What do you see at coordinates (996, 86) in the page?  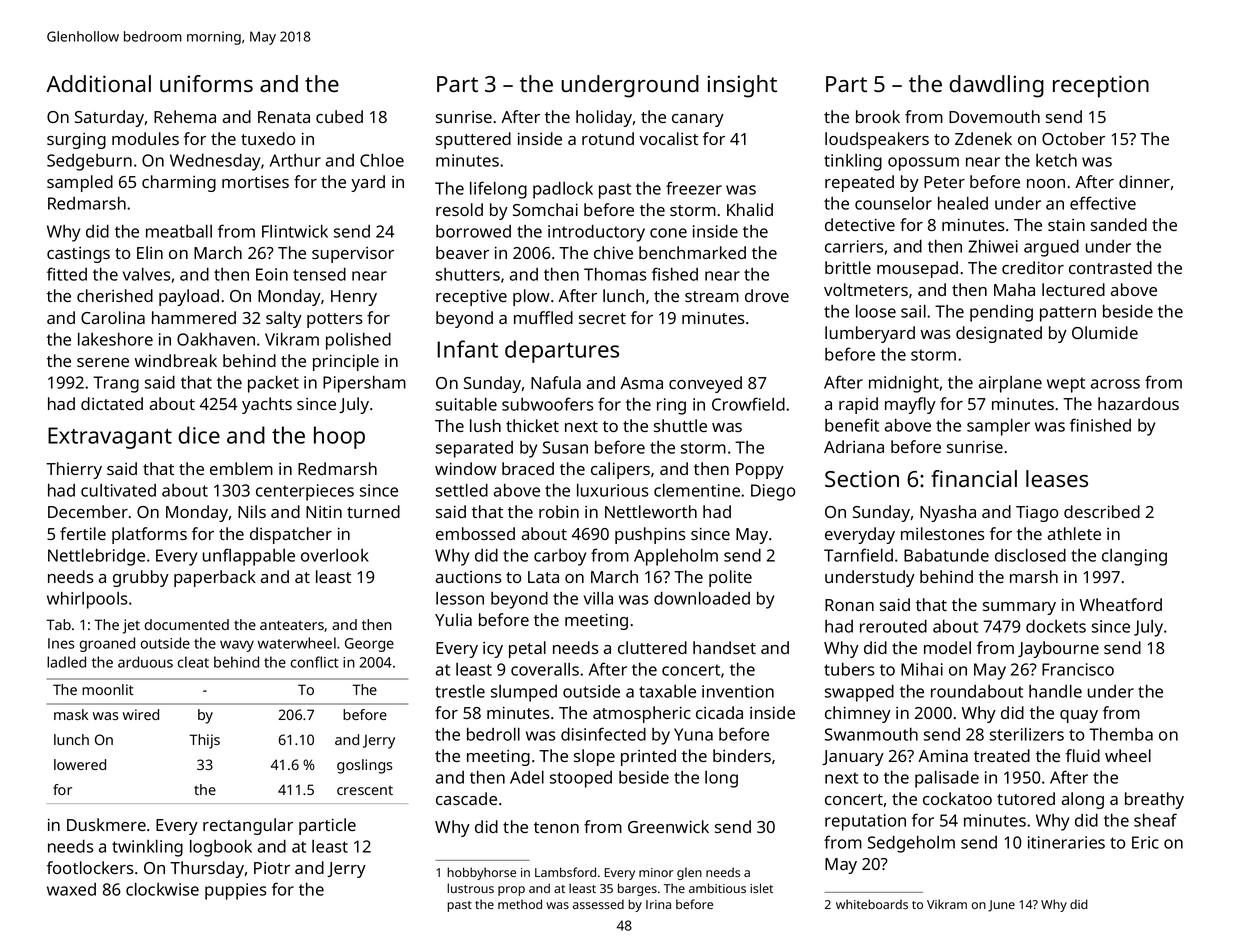 I see `dawdling` at bounding box center [996, 86].
